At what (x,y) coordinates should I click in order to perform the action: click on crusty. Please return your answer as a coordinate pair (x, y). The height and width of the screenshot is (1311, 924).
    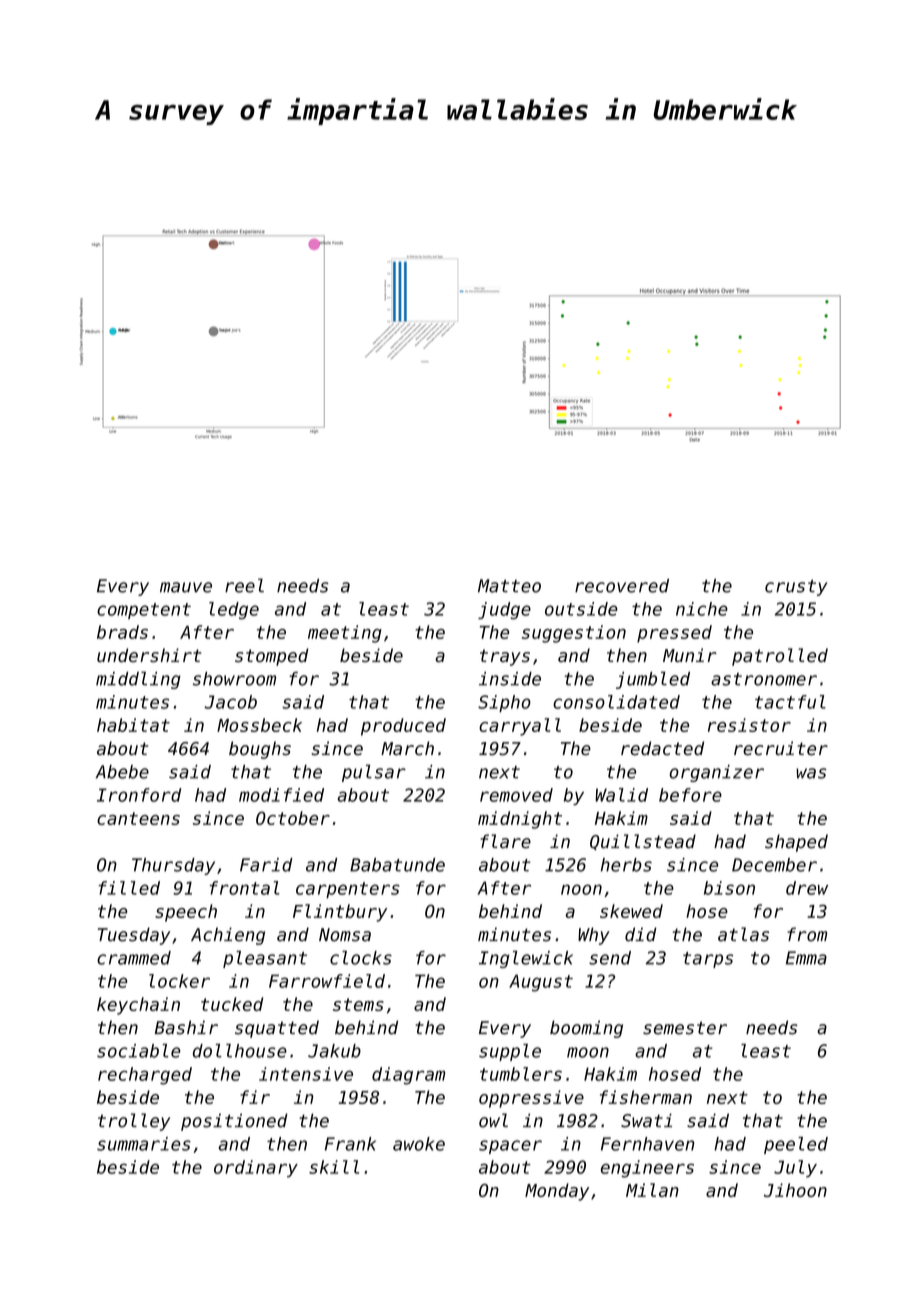
    Looking at the image, I should click on (796, 588).
